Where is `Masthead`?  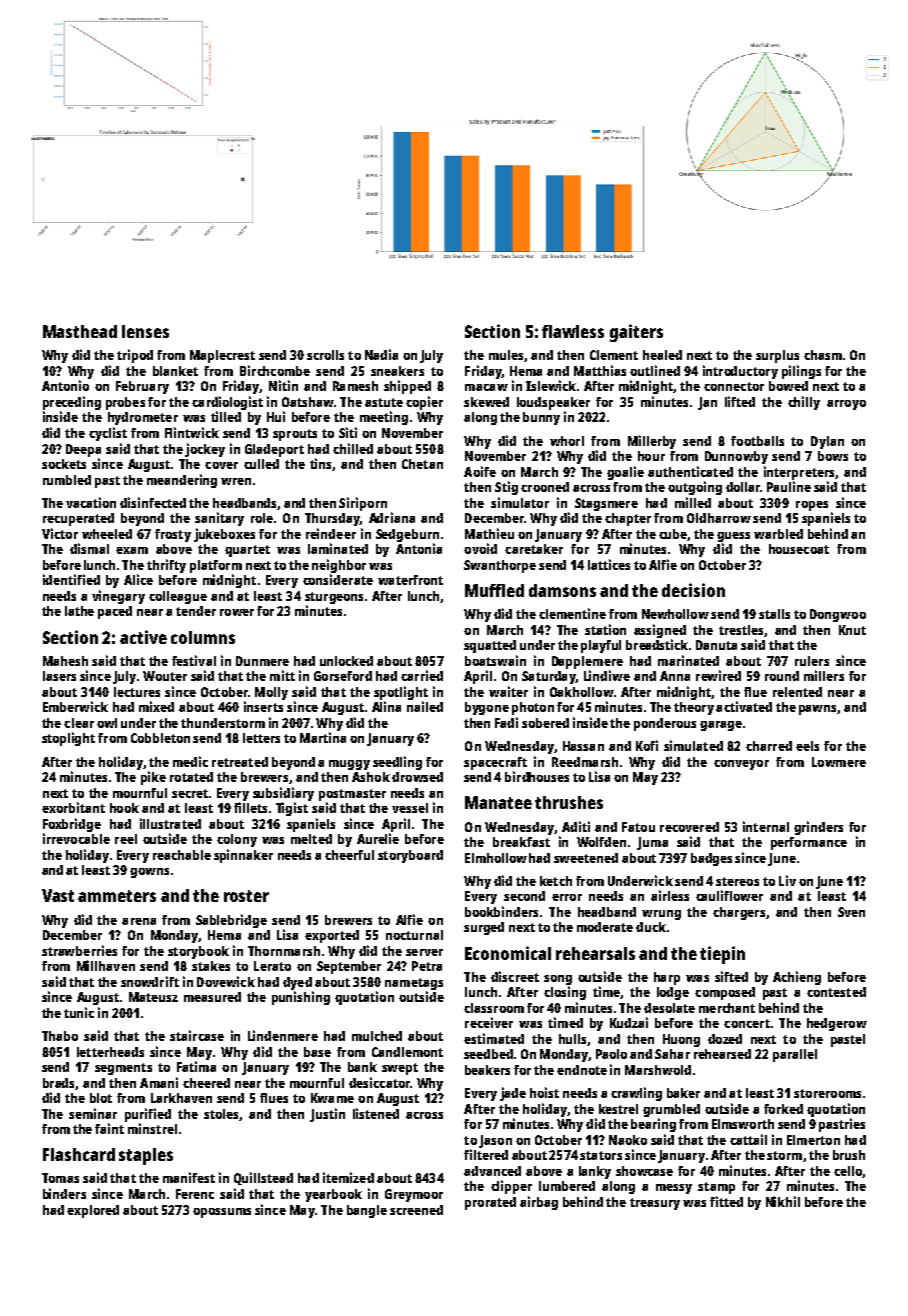 Masthead is located at coordinates (80, 331).
